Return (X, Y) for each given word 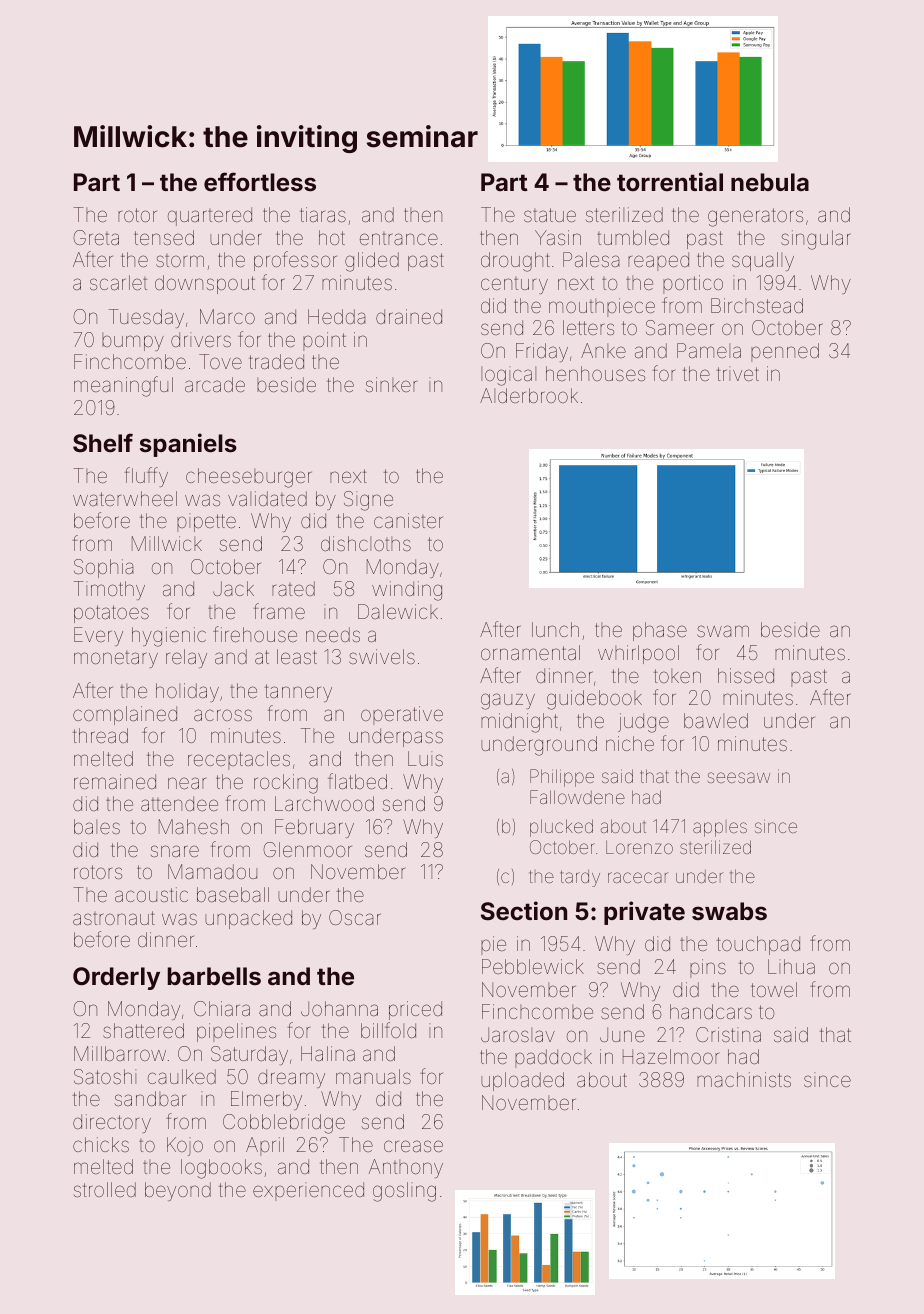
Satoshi (105, 1076)
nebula (770, 182)
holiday (187, 692)
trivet (738, 373)
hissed (746, 675)
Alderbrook (529, 395)
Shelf (103, 443)
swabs (729, 911)
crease (413, 1146)
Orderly (116, 978)
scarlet (118, 282)
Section (524, 911)
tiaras (323, 214)
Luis (425, 758)
